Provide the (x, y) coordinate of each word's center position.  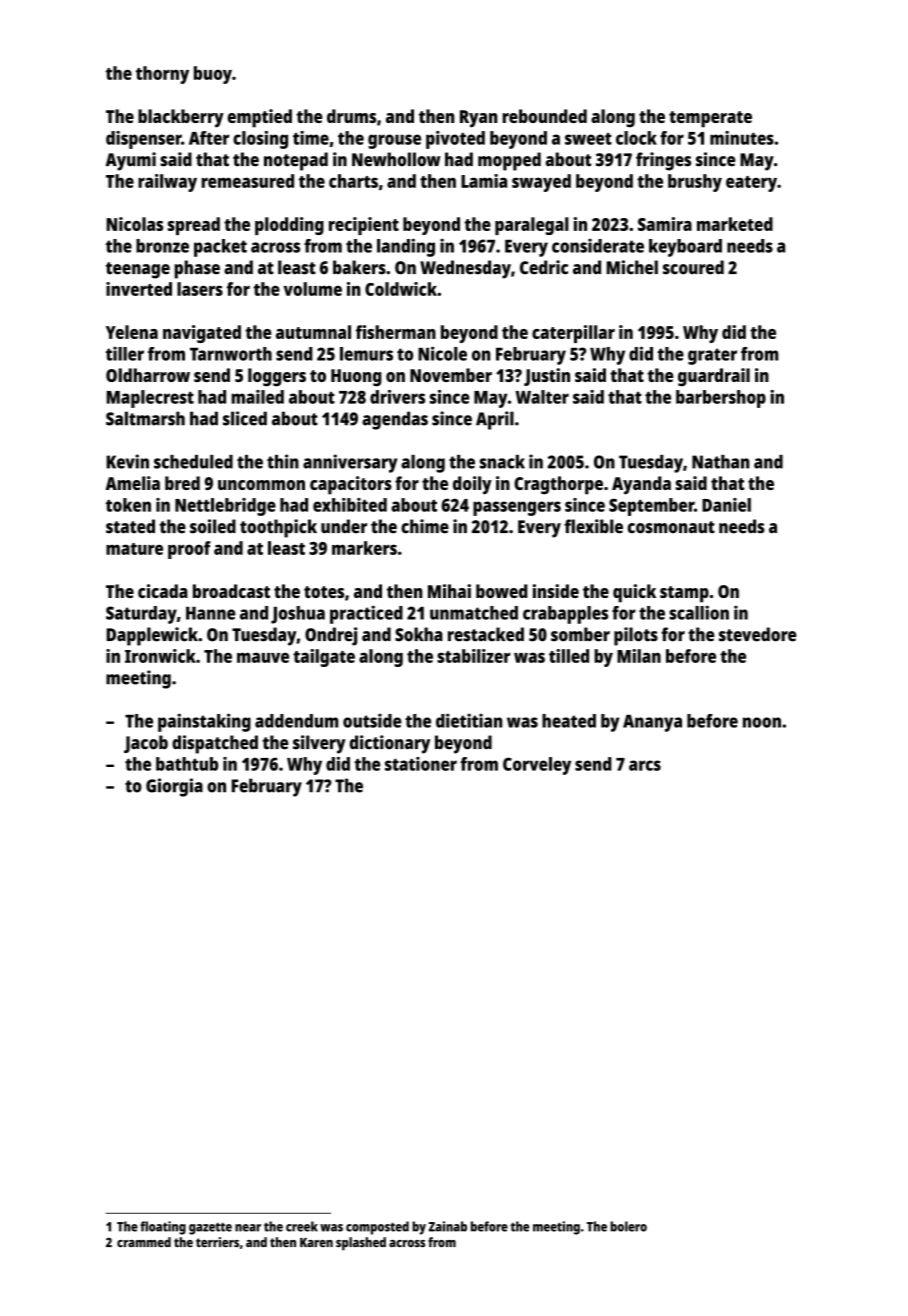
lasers (200, 289)
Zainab (448, 1226)
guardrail (714, 377)
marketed (735, 224)
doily (472, 485)
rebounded (544, 116)
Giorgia (174, 787)
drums (351, 116)
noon (762, 722)
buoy (213, 75)
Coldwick (401, 289)
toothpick (278, 528)
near (248, 1228)
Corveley (537, 766)
